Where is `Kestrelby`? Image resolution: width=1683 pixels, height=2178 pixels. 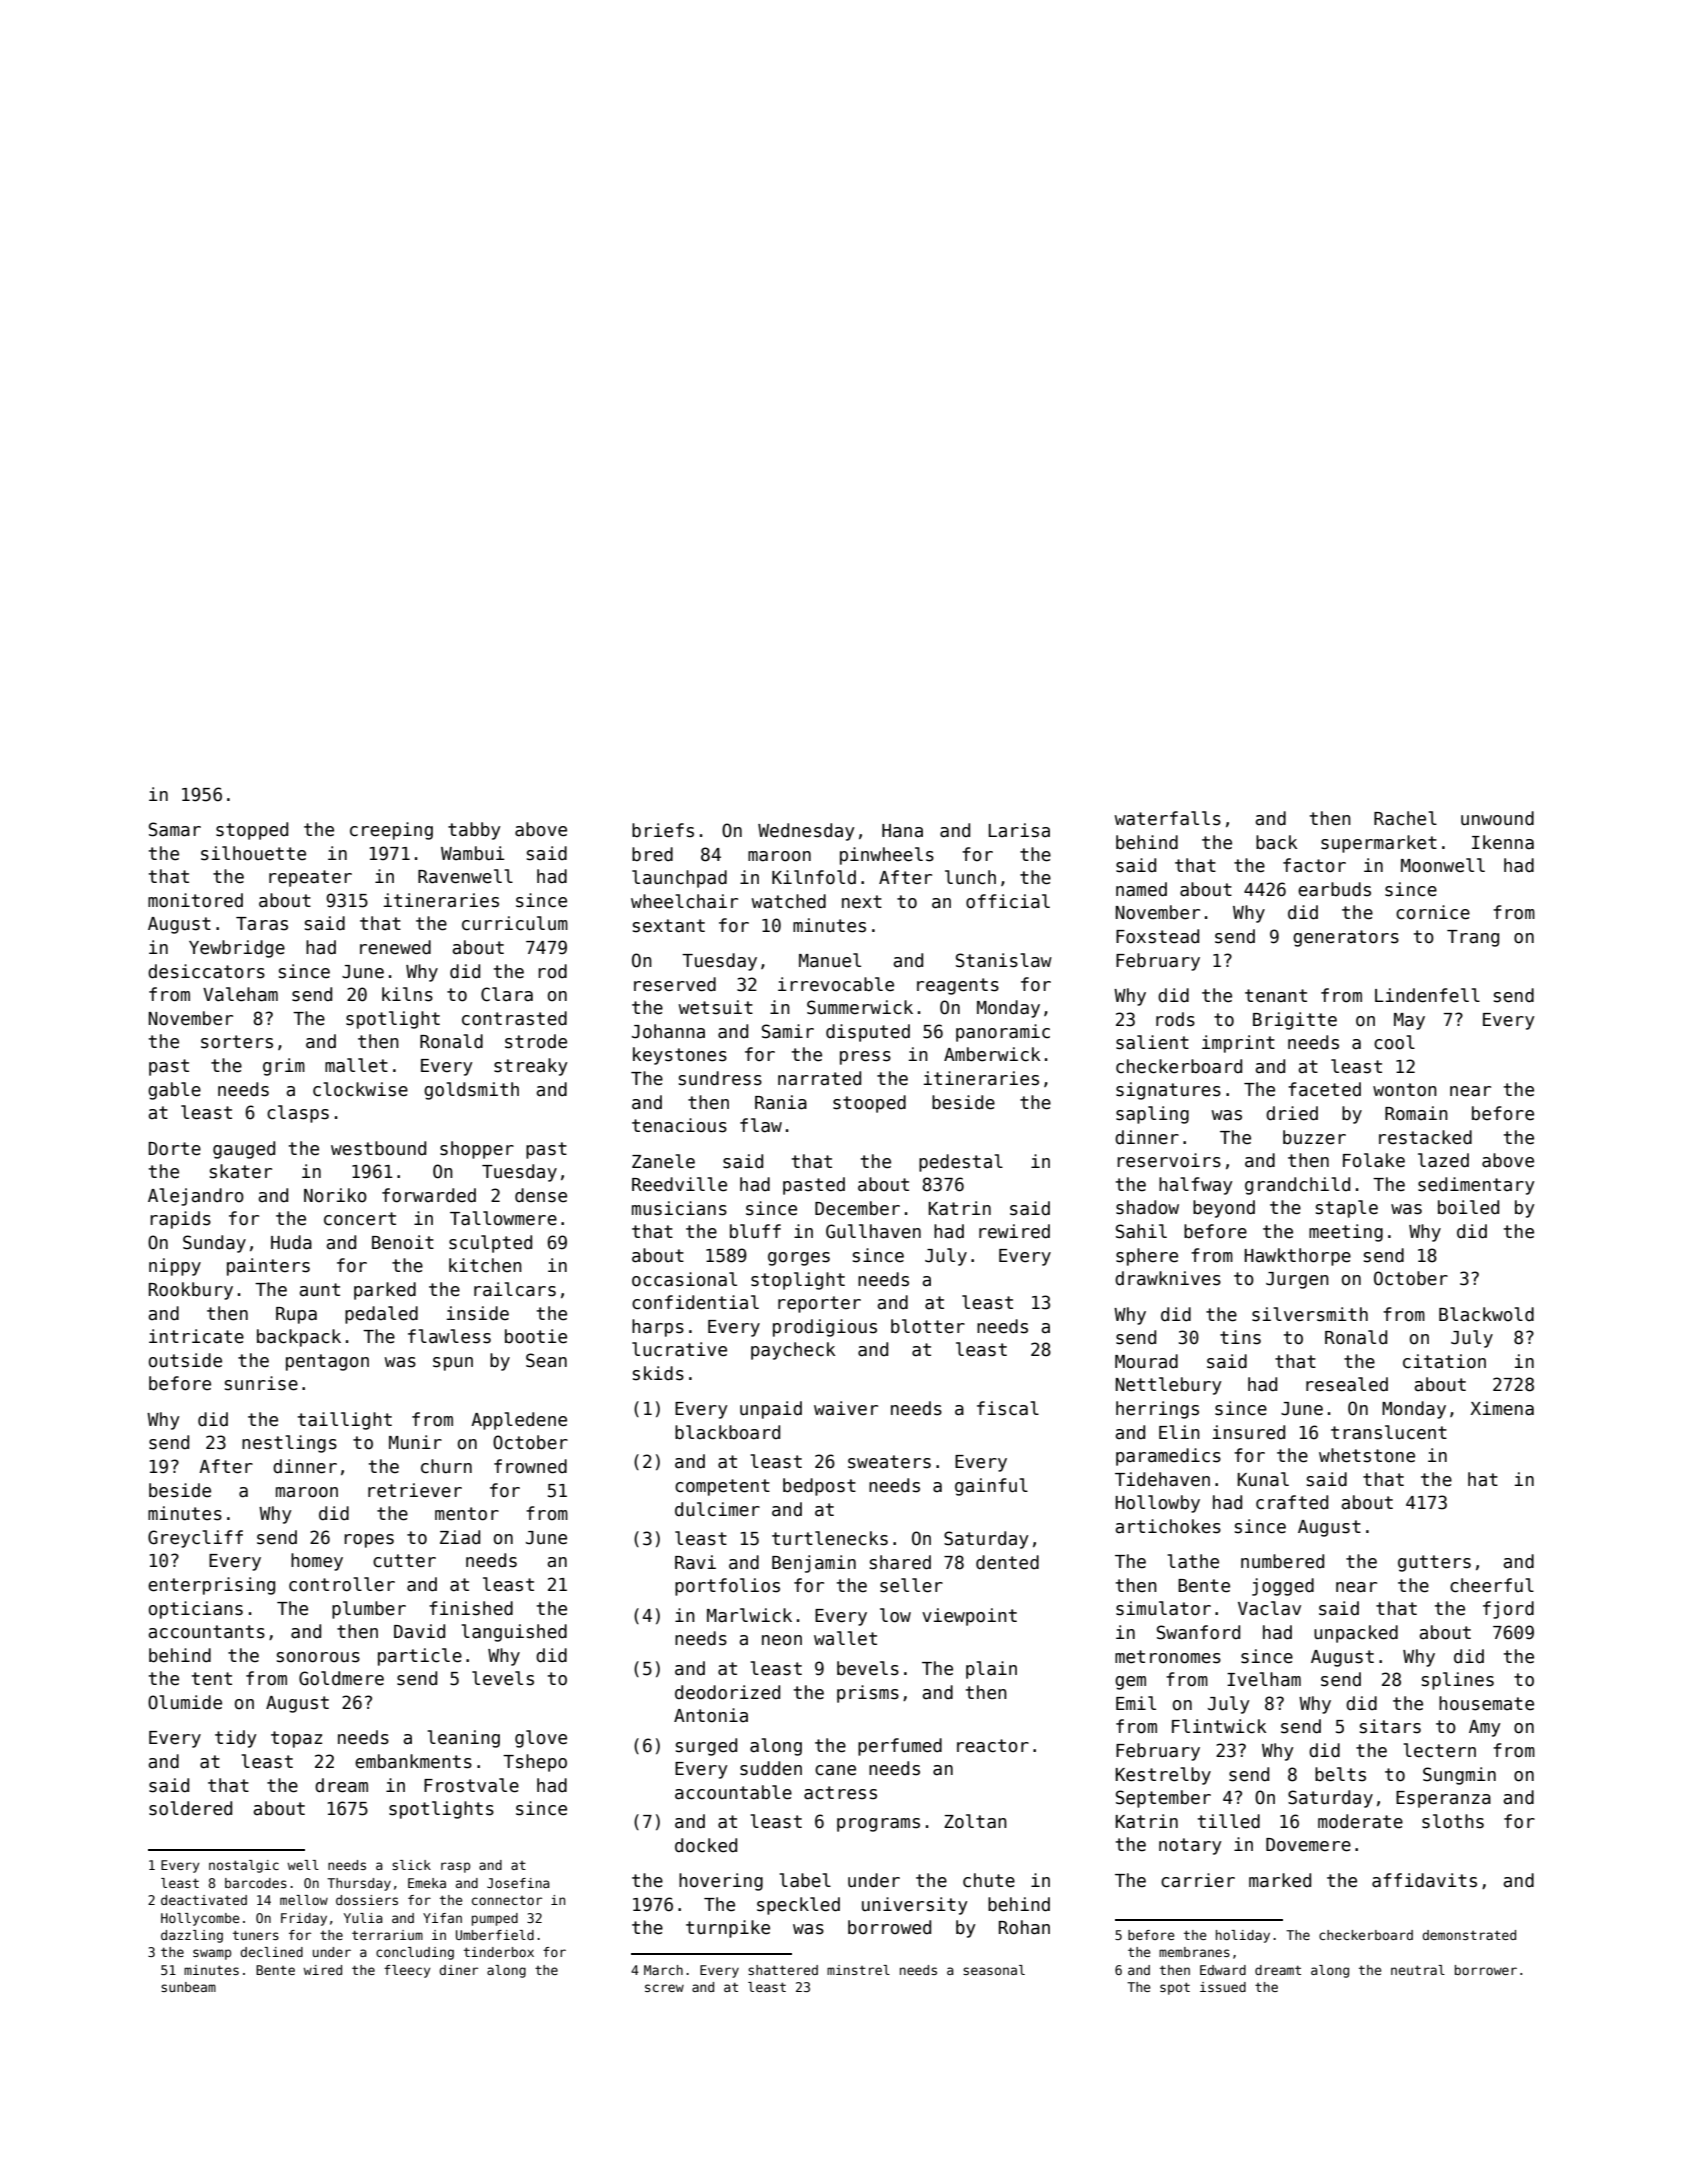
Kestrelby is located at coordinates (1163, 1776).
